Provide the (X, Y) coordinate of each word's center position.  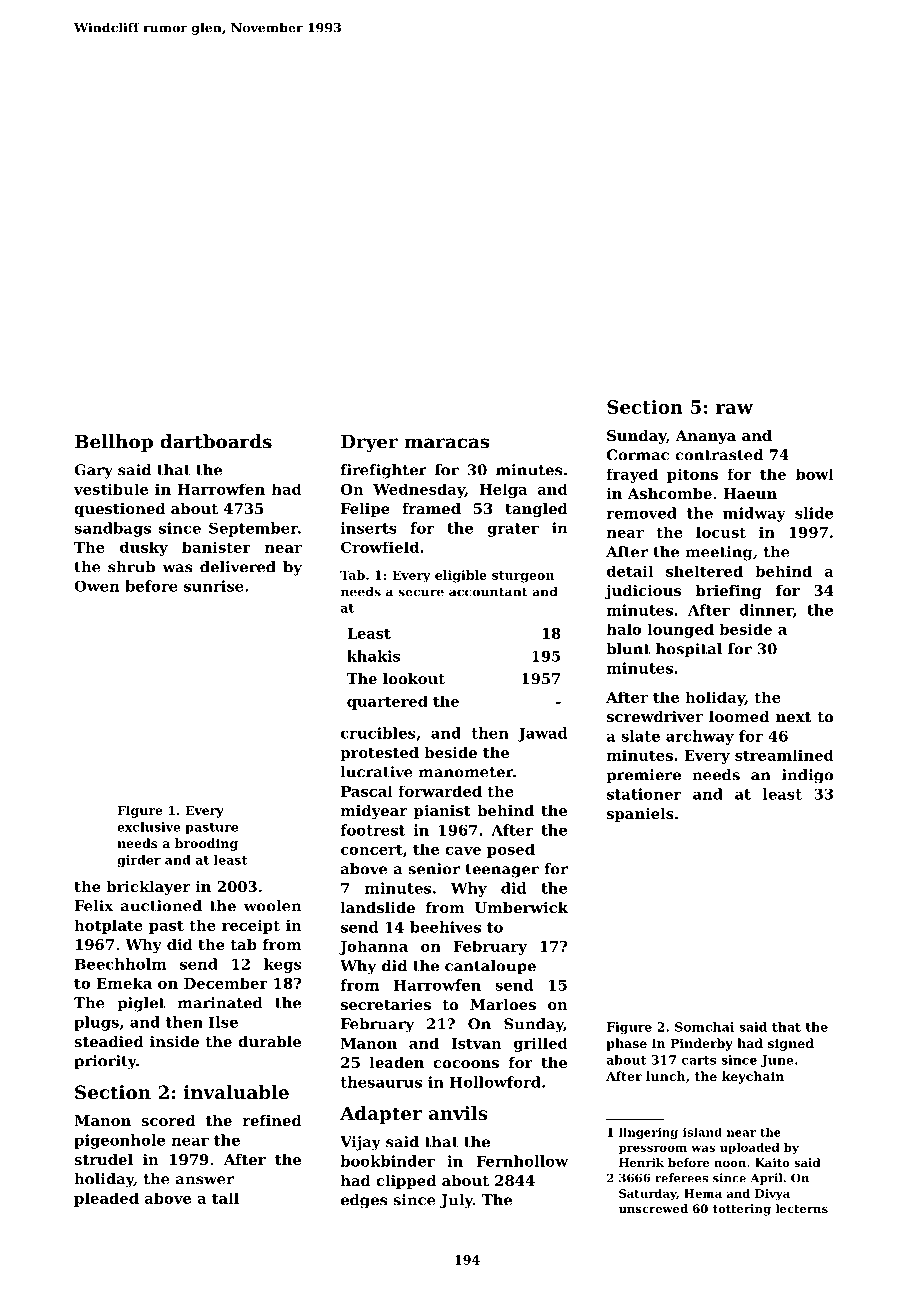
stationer (644, 794)
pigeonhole (119, 1141)
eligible (461, 576)
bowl (815, 474)
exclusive (149, 827)
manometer (466, 772)
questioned (119, 510)
